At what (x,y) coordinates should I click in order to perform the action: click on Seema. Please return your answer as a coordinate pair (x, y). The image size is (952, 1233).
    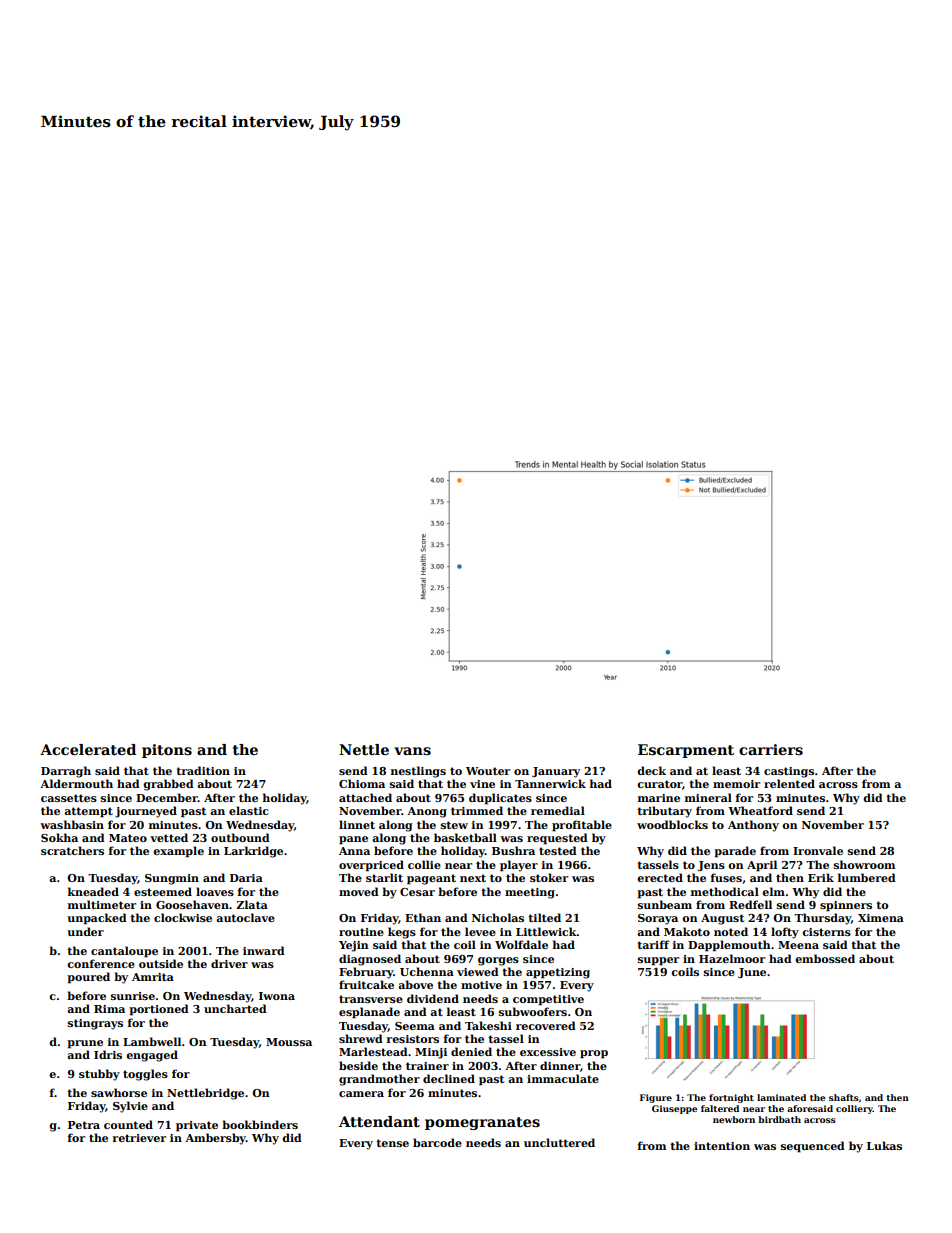
    Looking at the image, I should click on (415, 1026).
